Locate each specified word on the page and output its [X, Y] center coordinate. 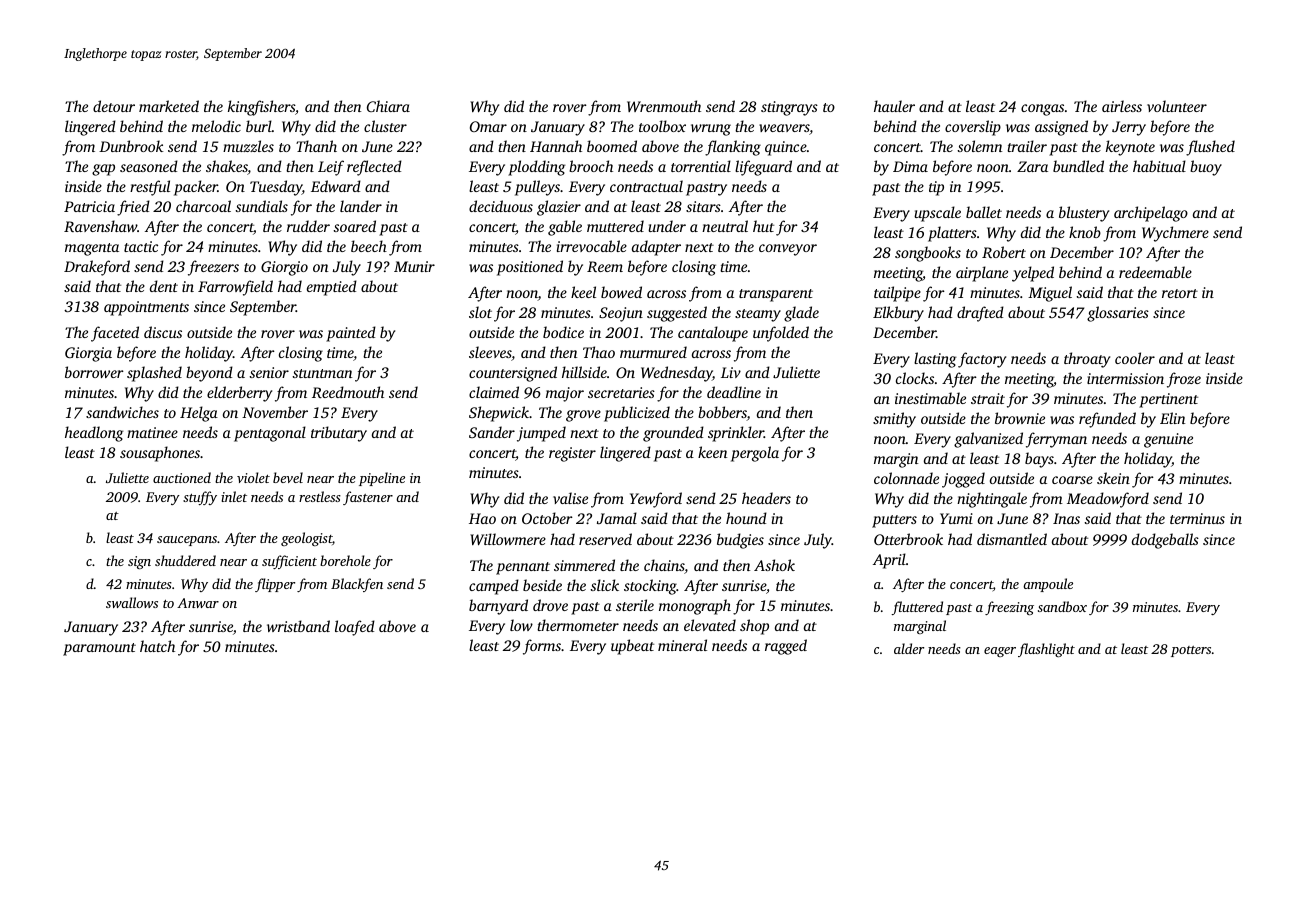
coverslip [973, 128]
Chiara [388, 106]
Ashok [774, 565]
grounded [673, 434]
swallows [132, 602]
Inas [1066, 518]
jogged [963, 480]
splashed [154, 374]
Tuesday [276, 188]
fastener [368, 498]
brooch [591, 166]
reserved [605, 539]
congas [1042, 110]
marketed [169, 106]
